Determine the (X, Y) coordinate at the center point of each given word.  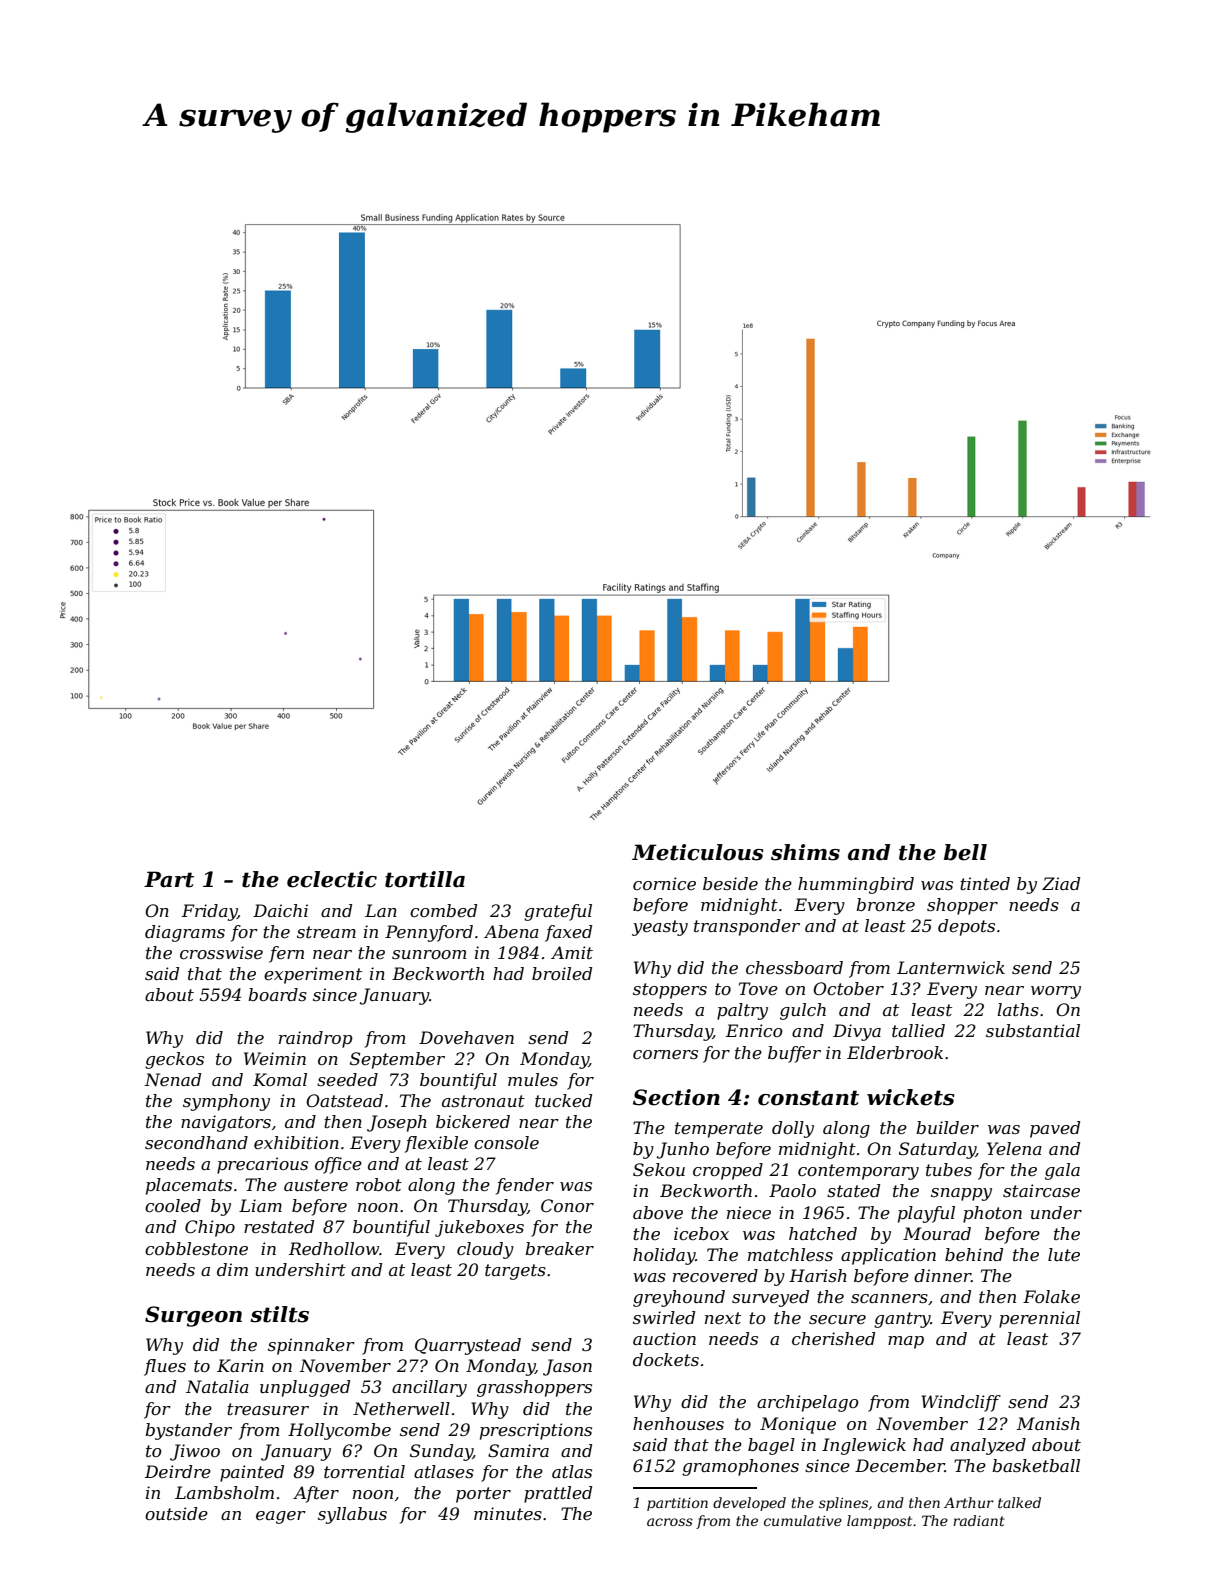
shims (805, 852)
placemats (189, 1186)
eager (281, 1517)
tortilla (425, 879)
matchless (790, 1254)
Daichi (280, 910)
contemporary (858, 1172)
